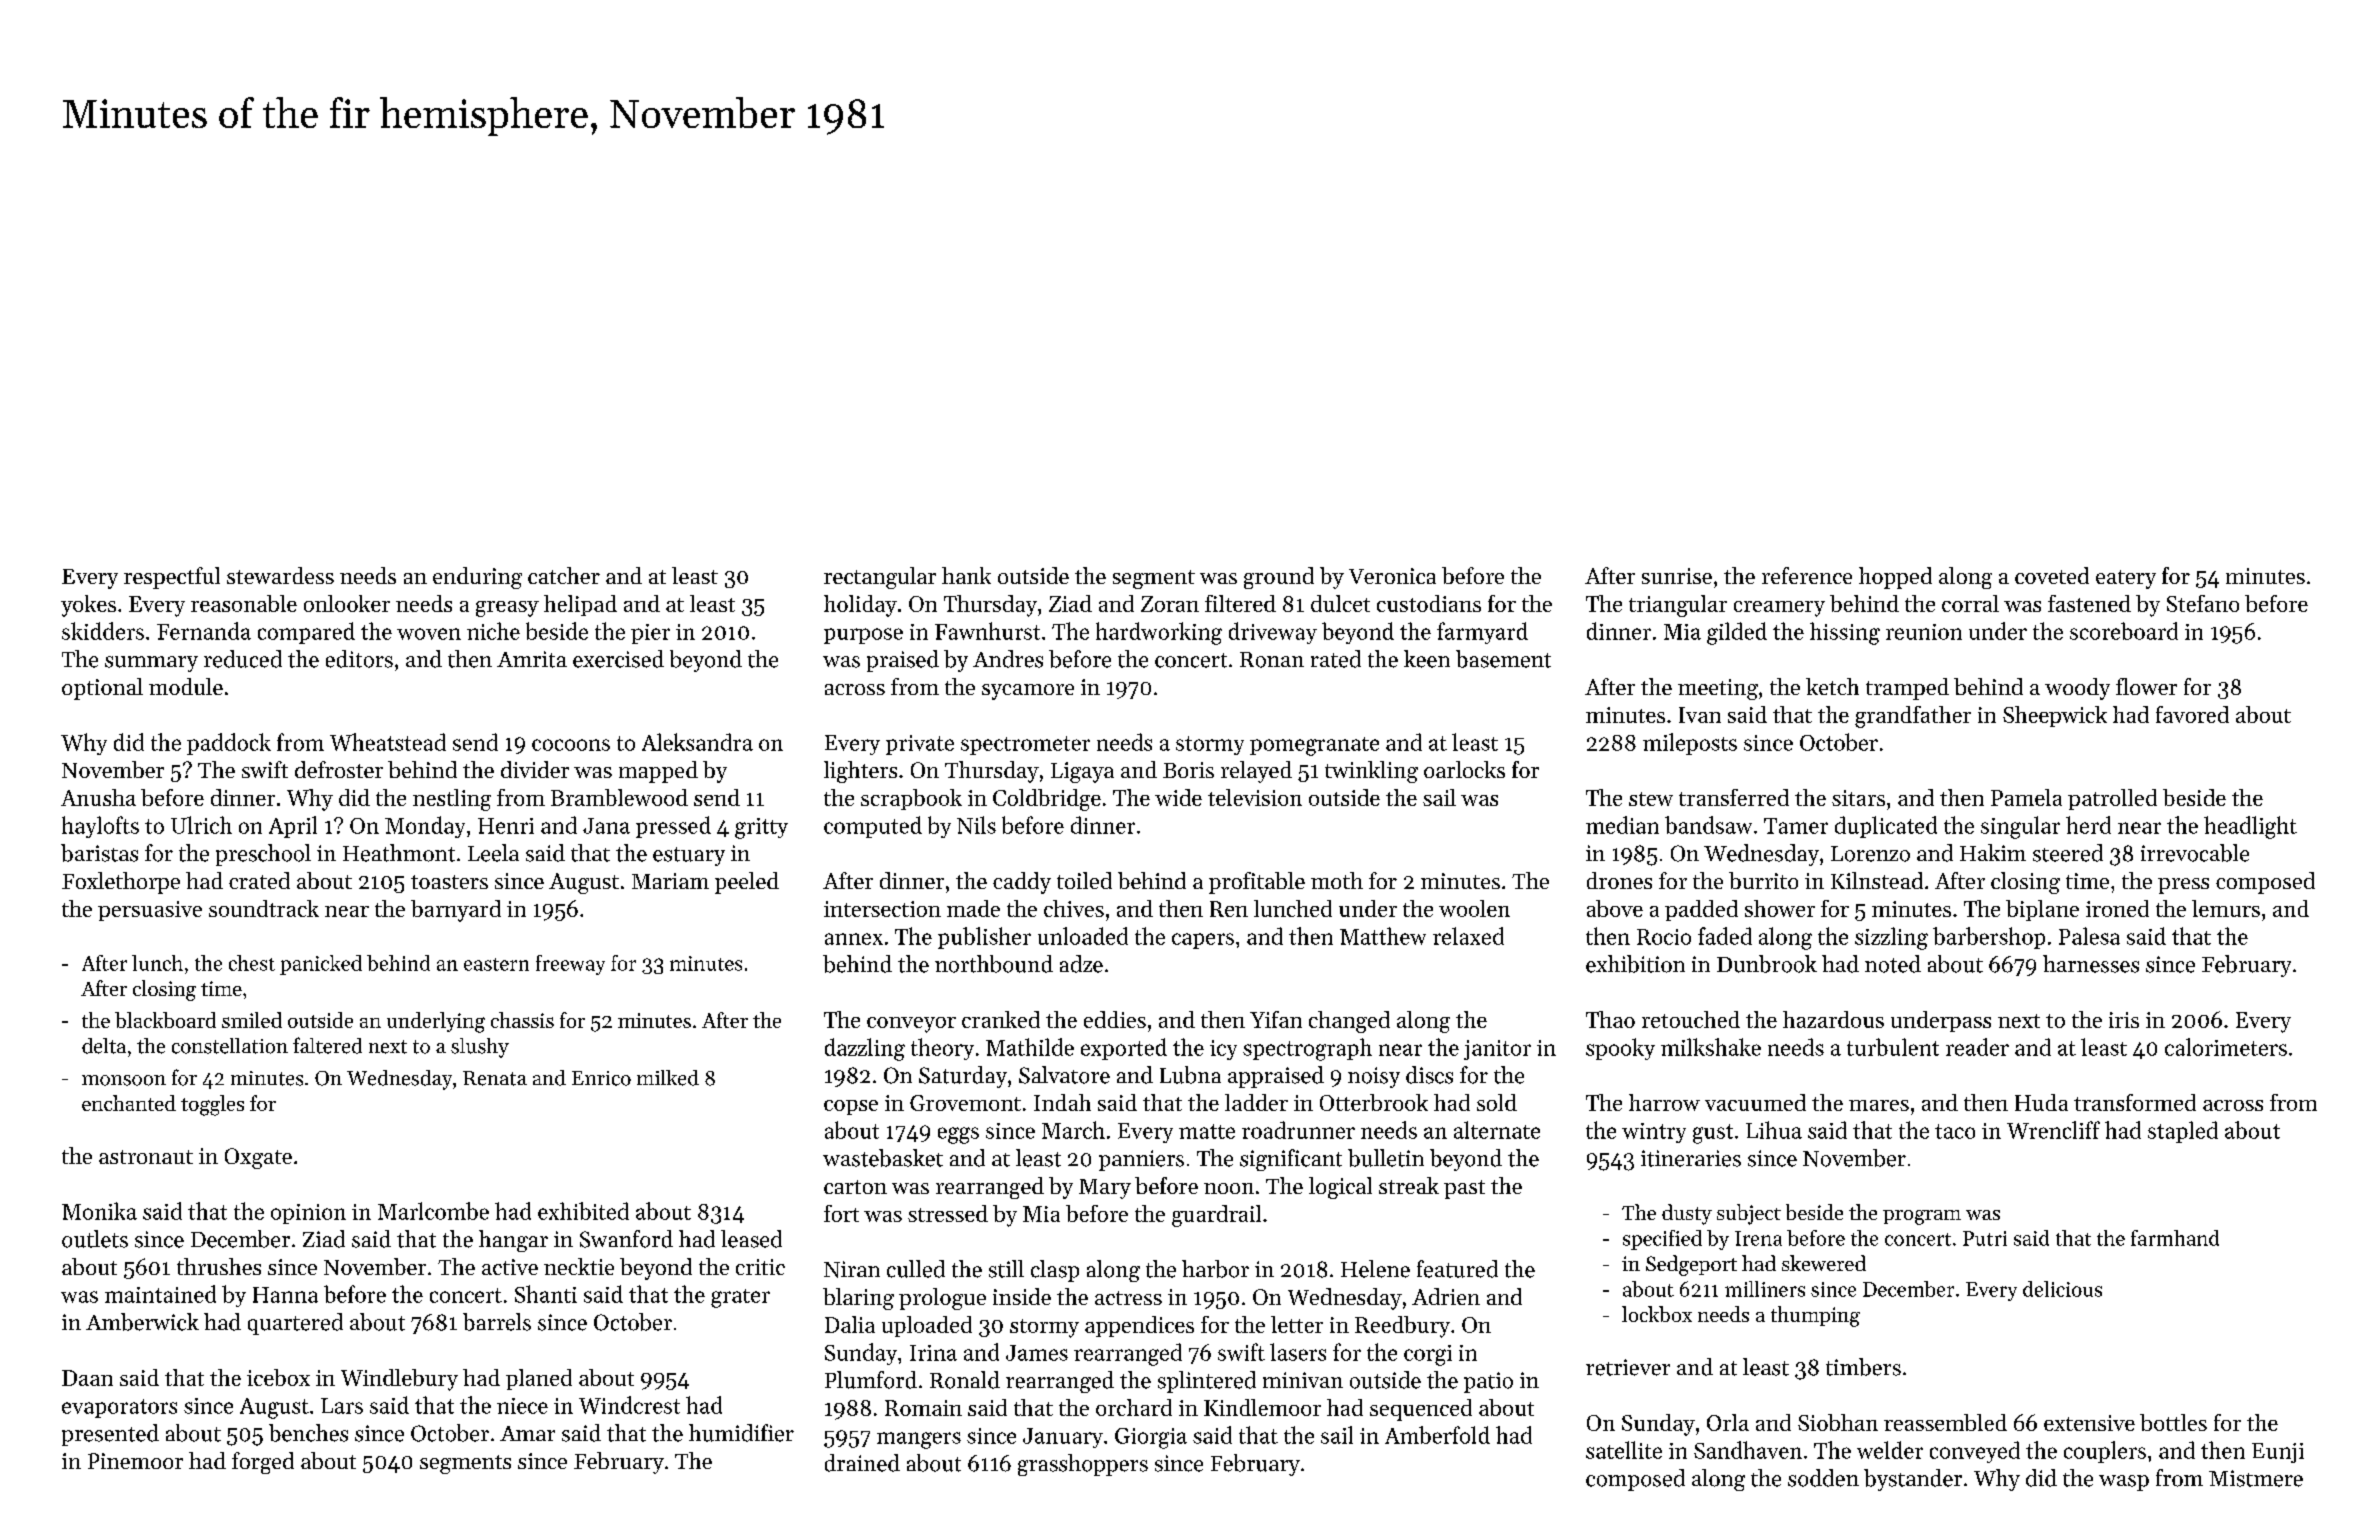 This screenshot has height=1540, width=2380. Describe the element at coordinates (606, 826) in the screenshot. I see `Jana` at that location.
